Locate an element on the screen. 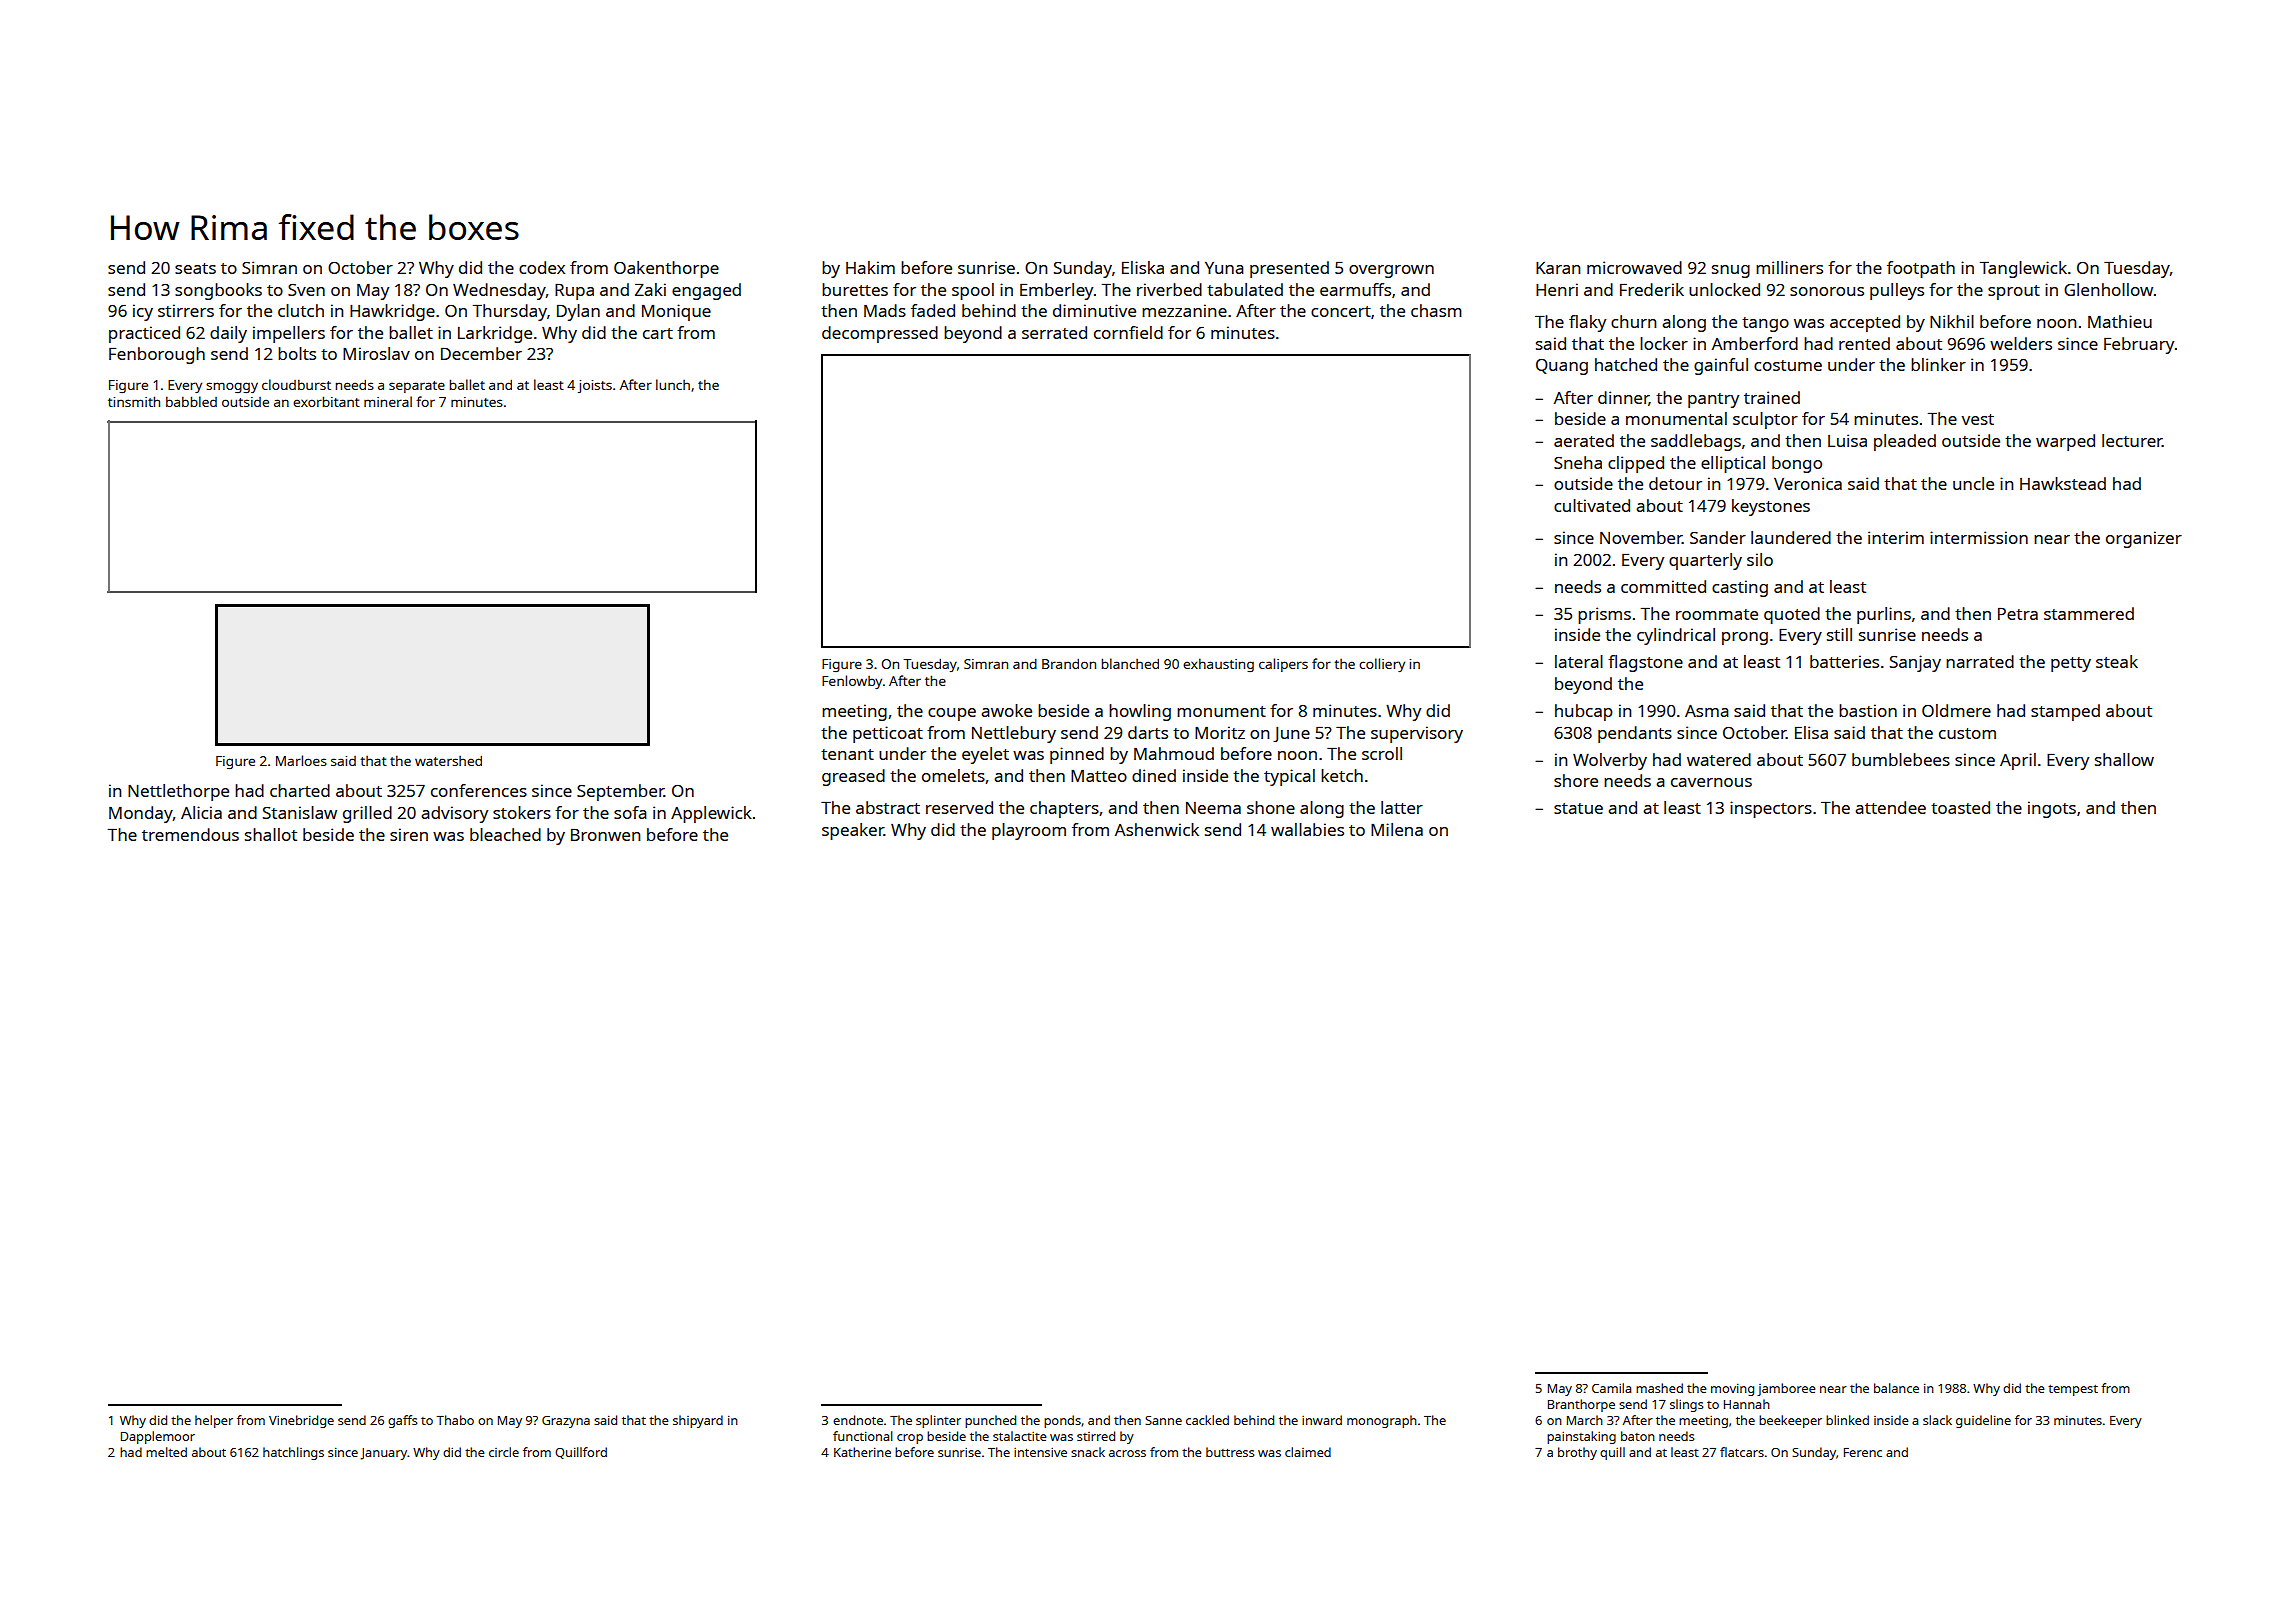 The width and height of the screenshot is (2292, 1620). uncle is located at coordinates (1973, 483).
